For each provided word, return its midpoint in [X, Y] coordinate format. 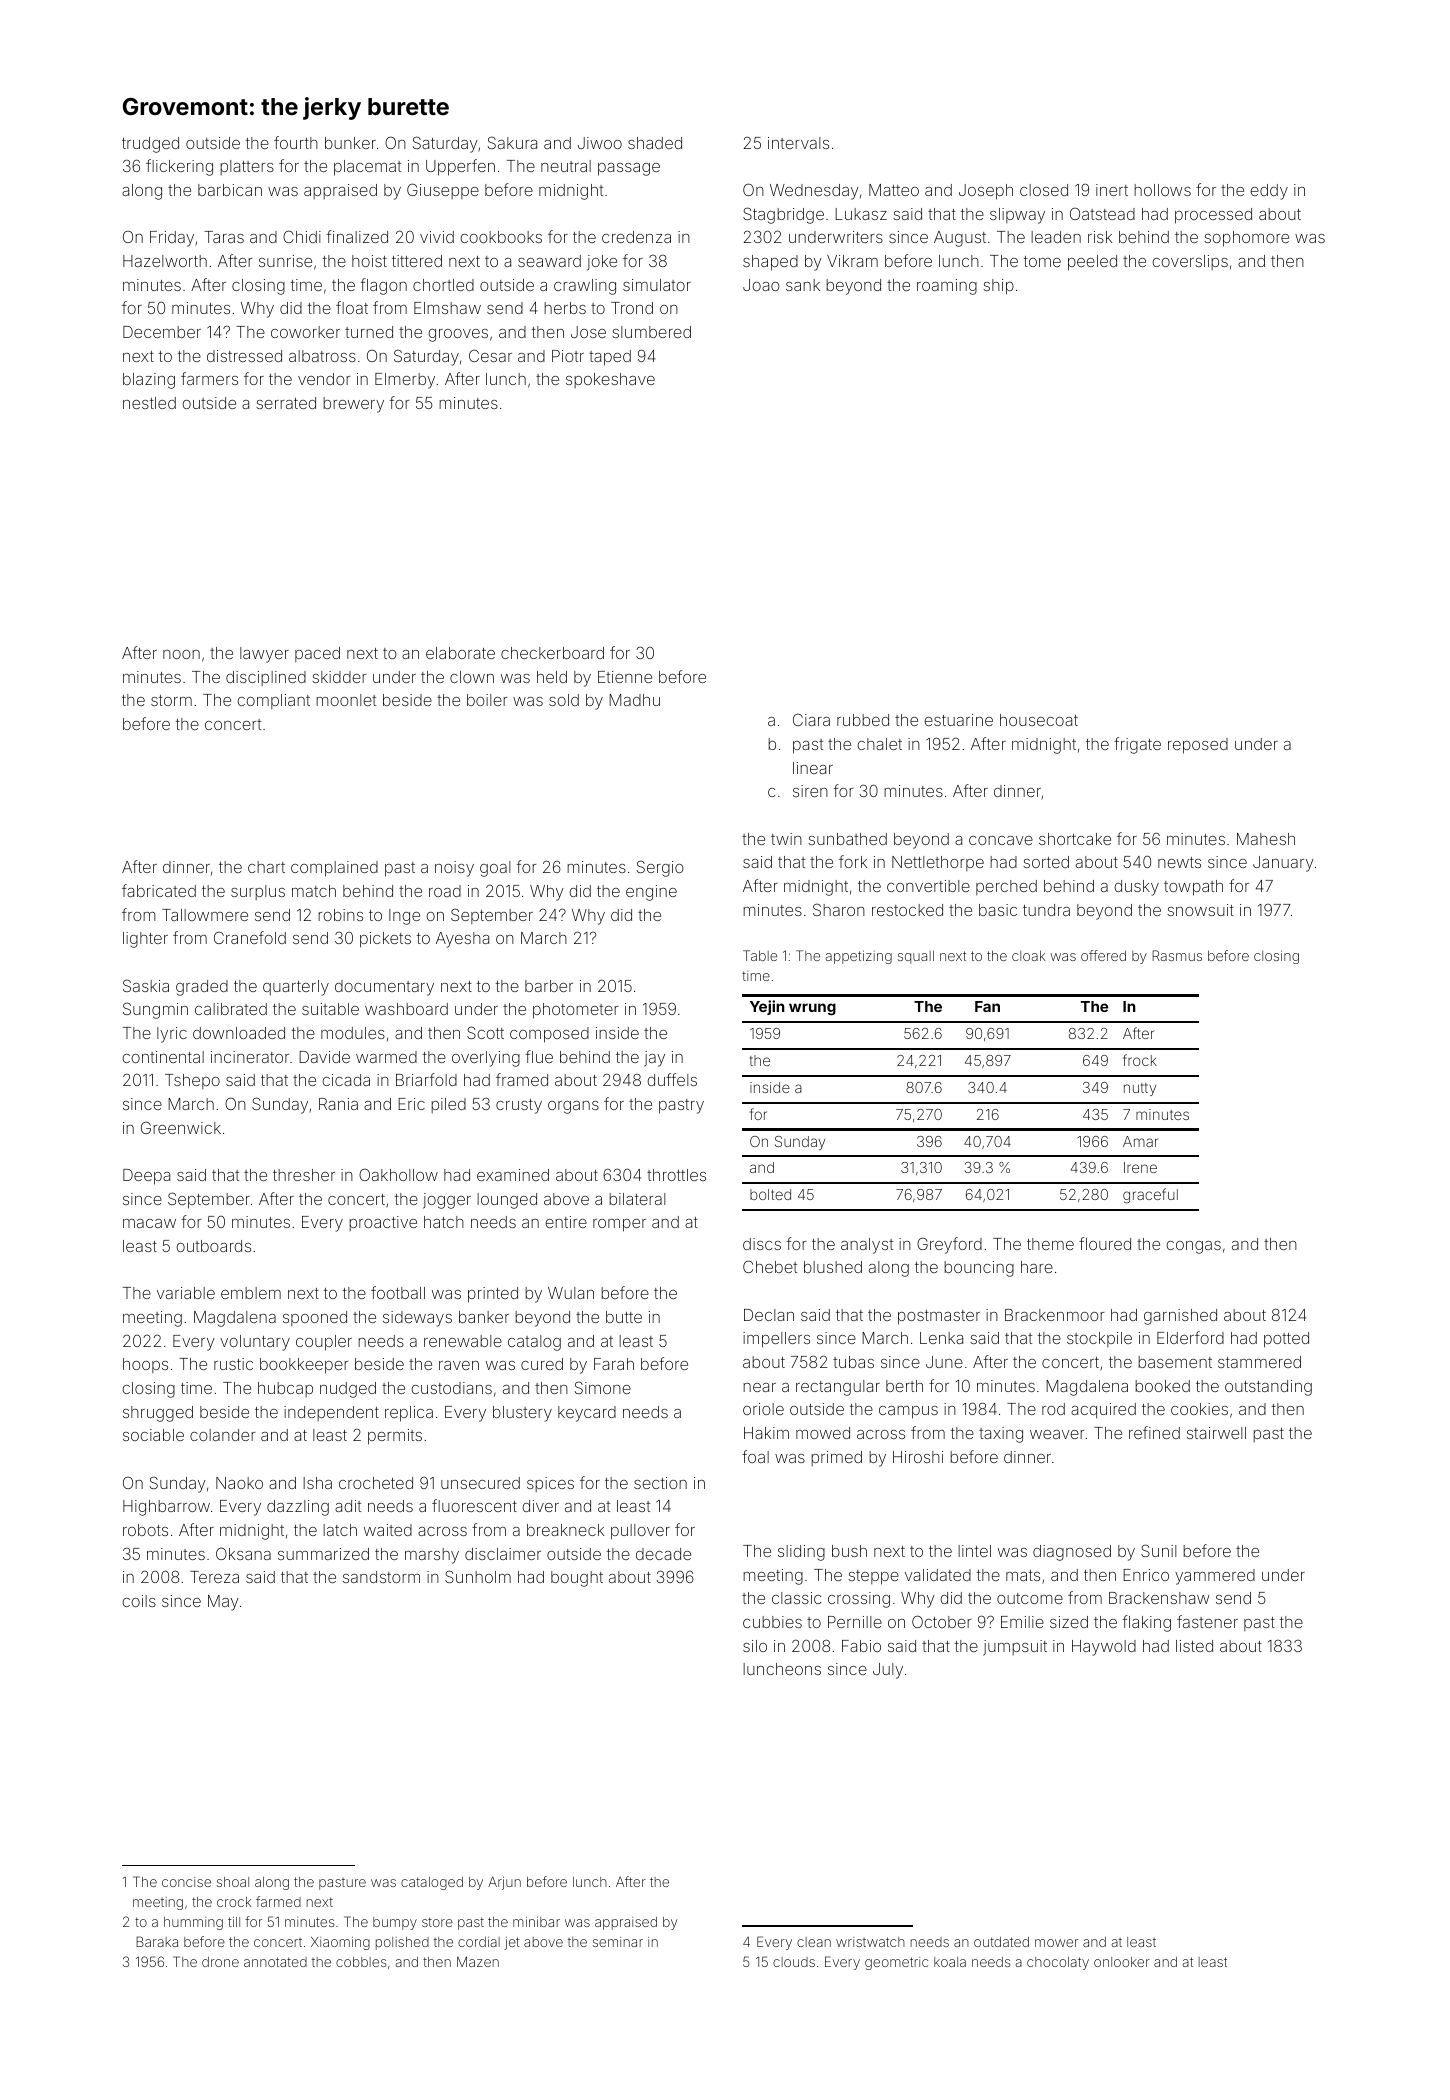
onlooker [1122, 1962]
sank [803, 285]
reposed [1198, 746]
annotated [275, 1962]
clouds [794, 1962]
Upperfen [460, 167]
